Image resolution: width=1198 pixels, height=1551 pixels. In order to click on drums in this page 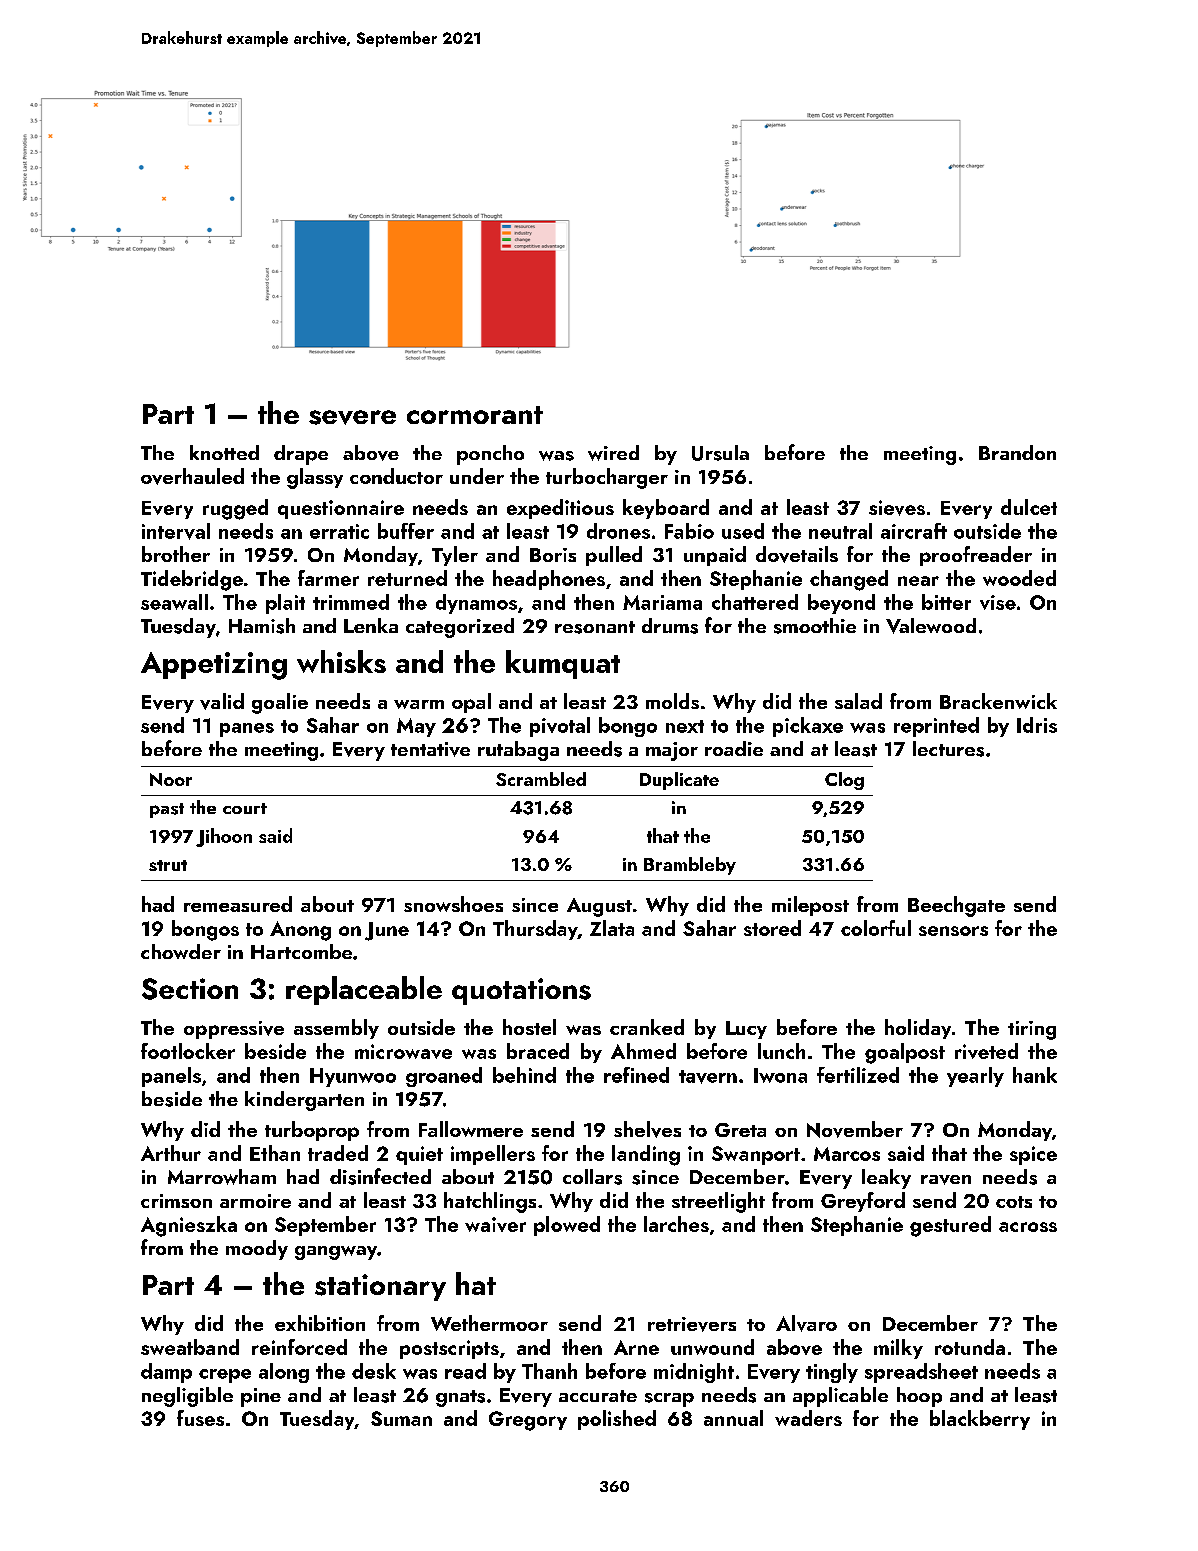, I will do `click(670, 626)`.
